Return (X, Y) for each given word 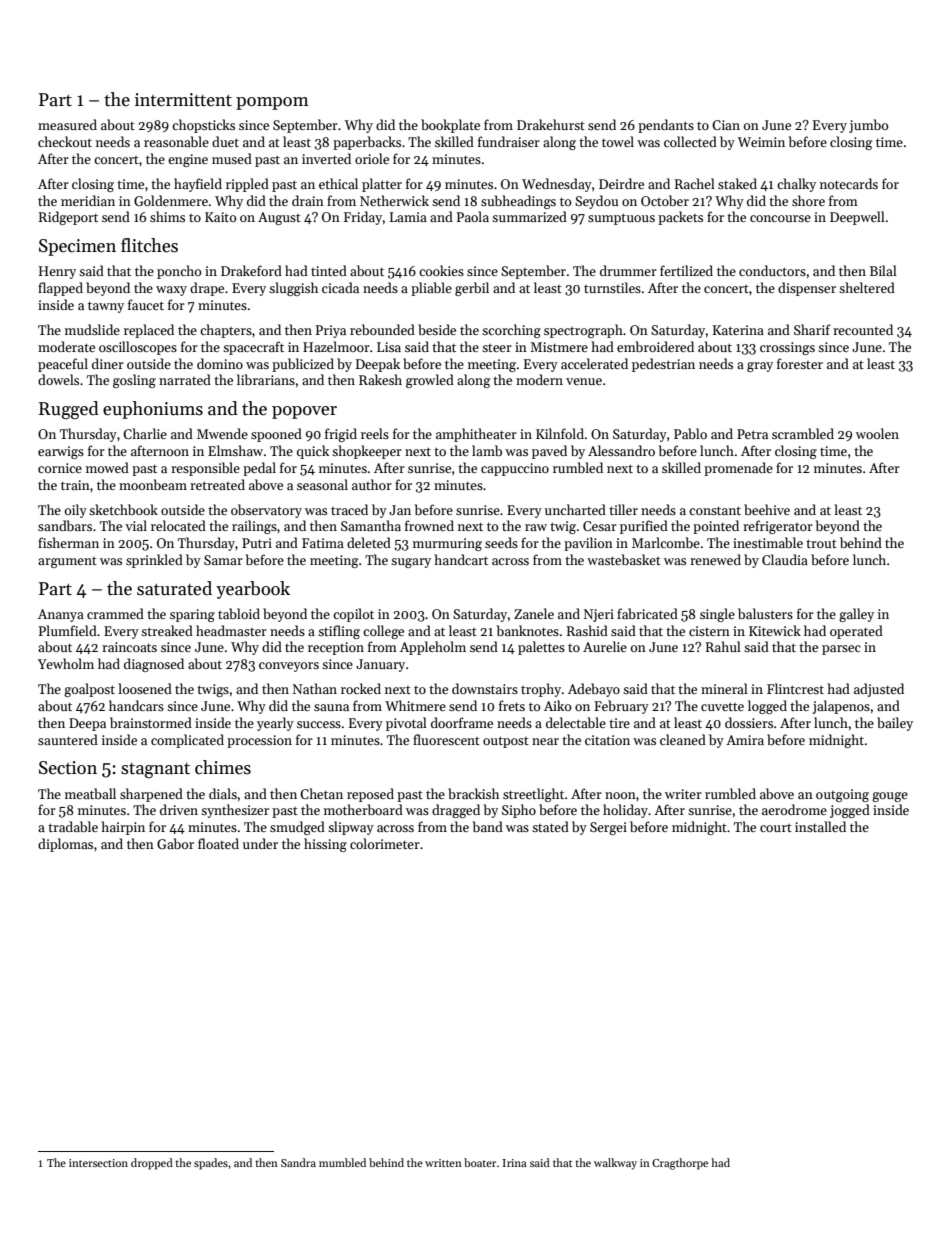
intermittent (183, 100)
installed (820, 826)
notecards (849, 183)
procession (259, 741)
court (776, 828)
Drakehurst (551, 124)
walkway (615, 1164)
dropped (152, 1164)
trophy (541, 690)
